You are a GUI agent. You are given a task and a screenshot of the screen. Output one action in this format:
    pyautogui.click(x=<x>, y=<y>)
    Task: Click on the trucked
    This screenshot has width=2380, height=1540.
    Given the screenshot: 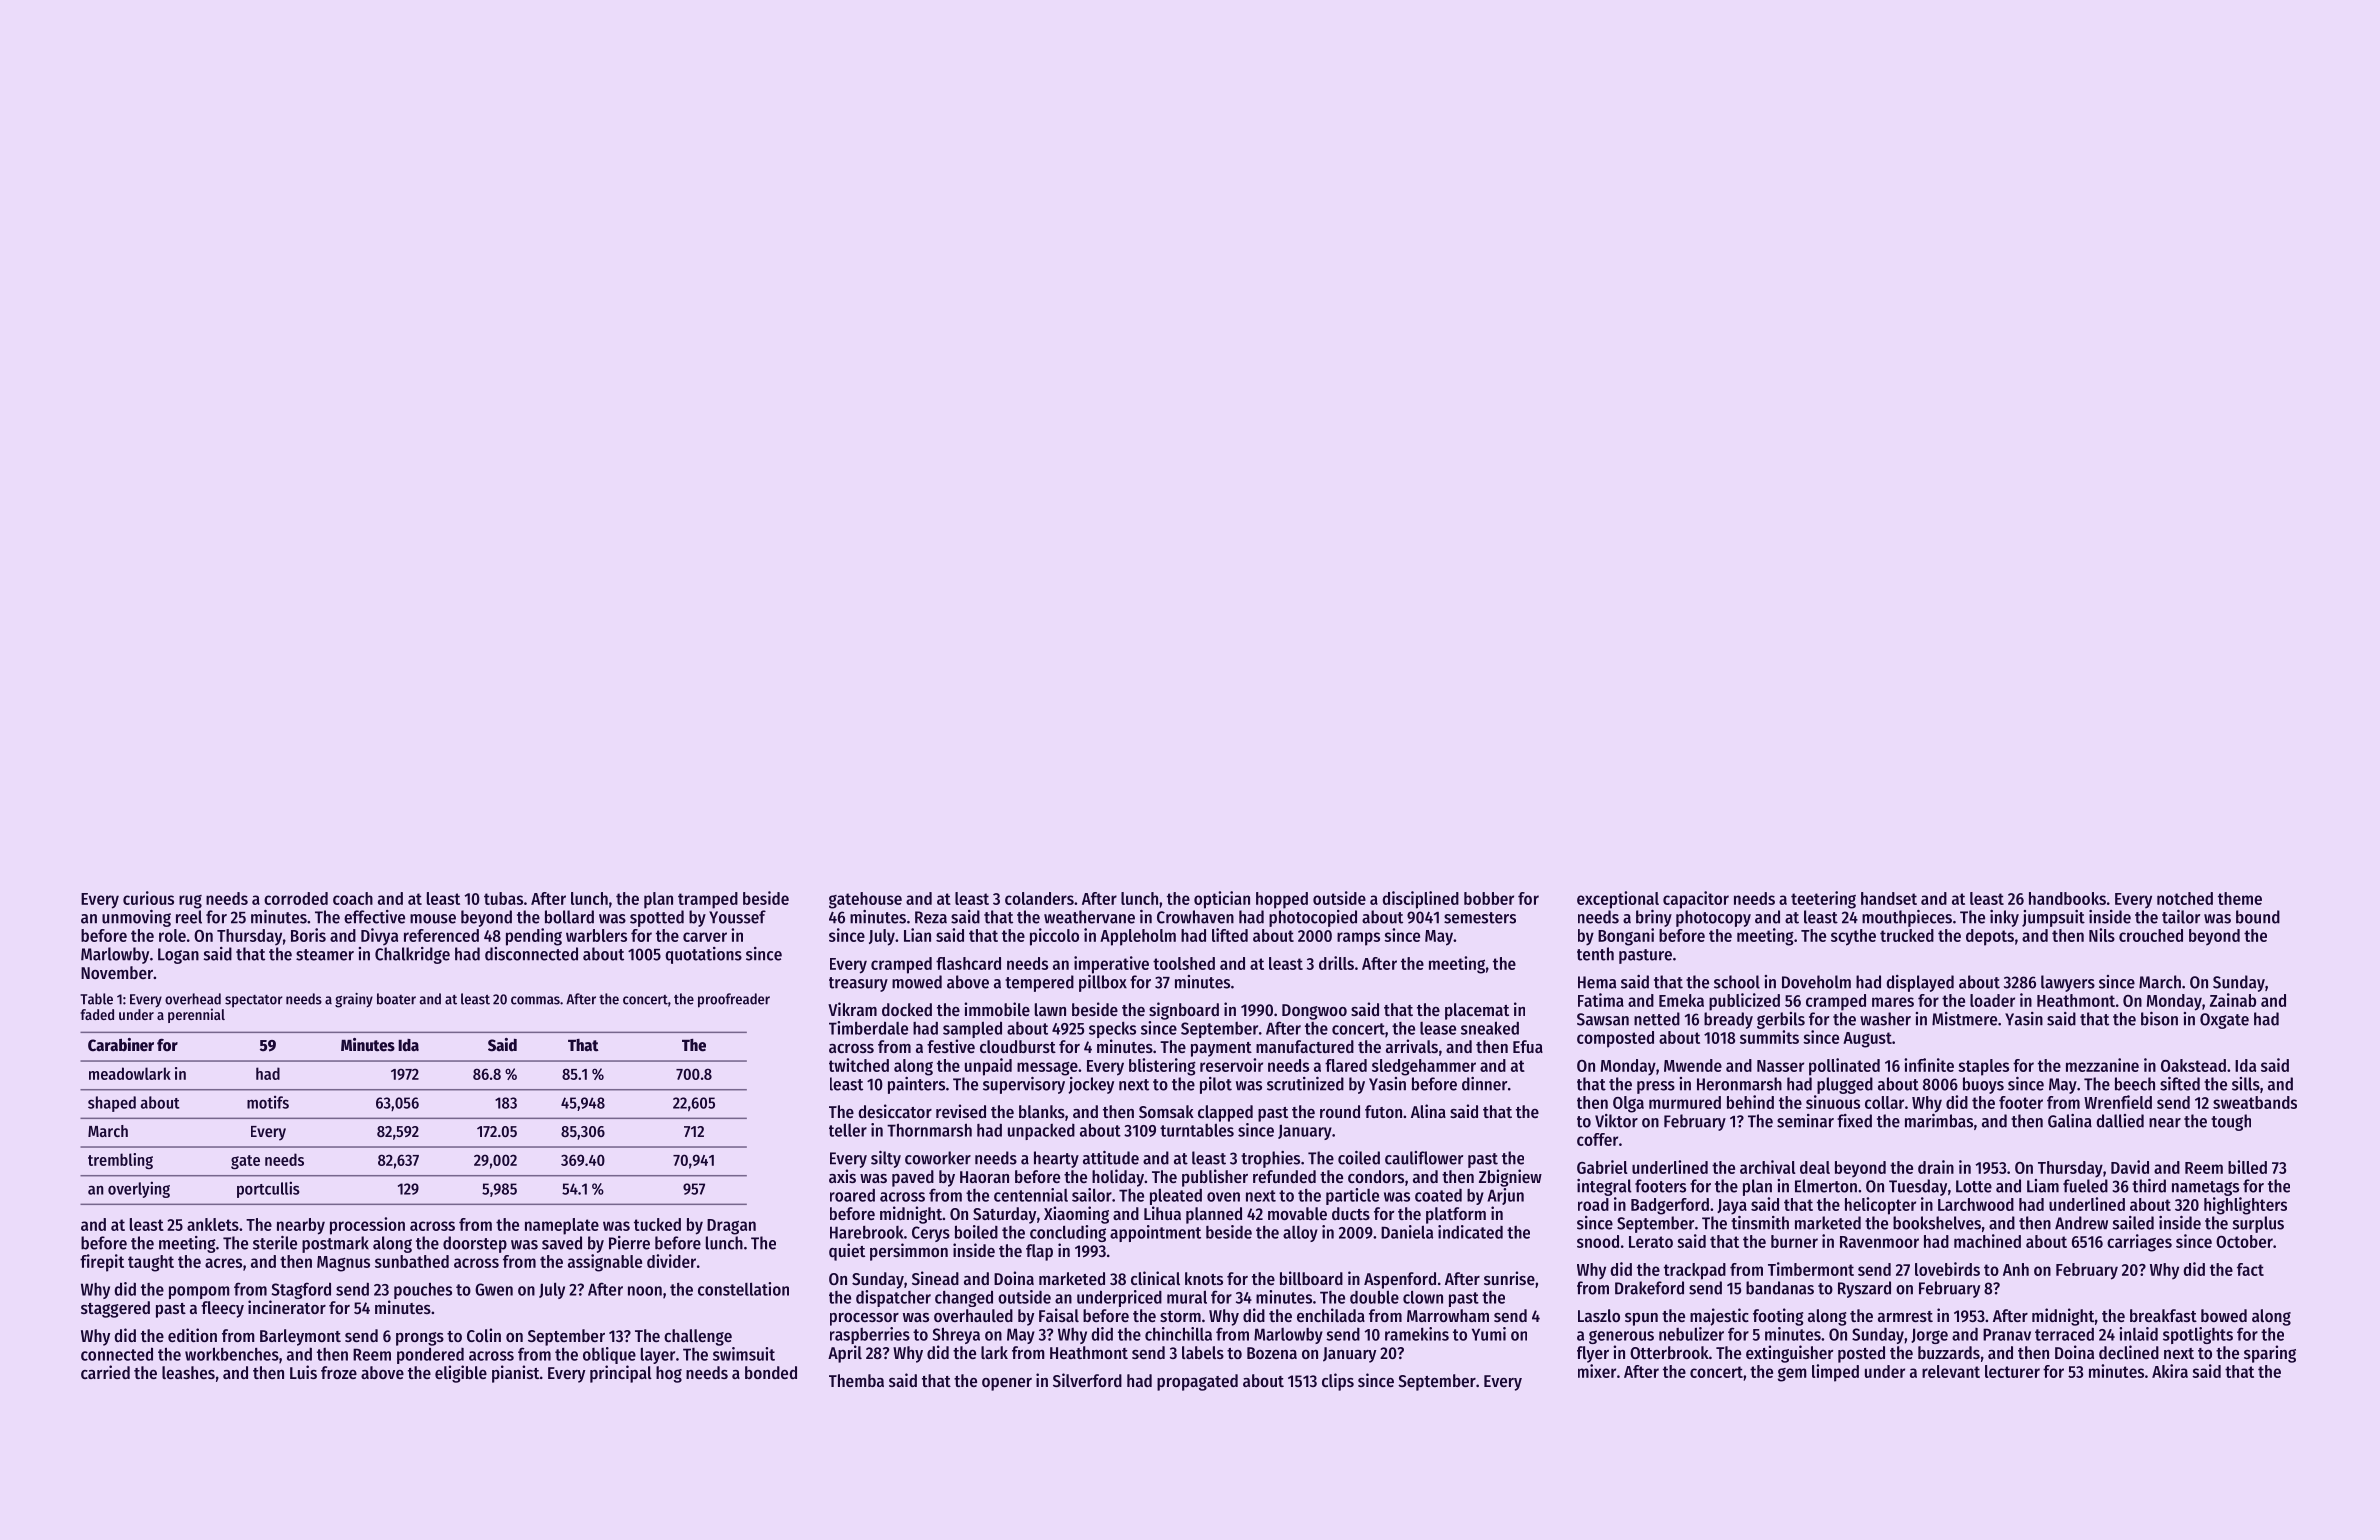 What is the action you would take?
    pyautogui.click(x=1907, y=935)
